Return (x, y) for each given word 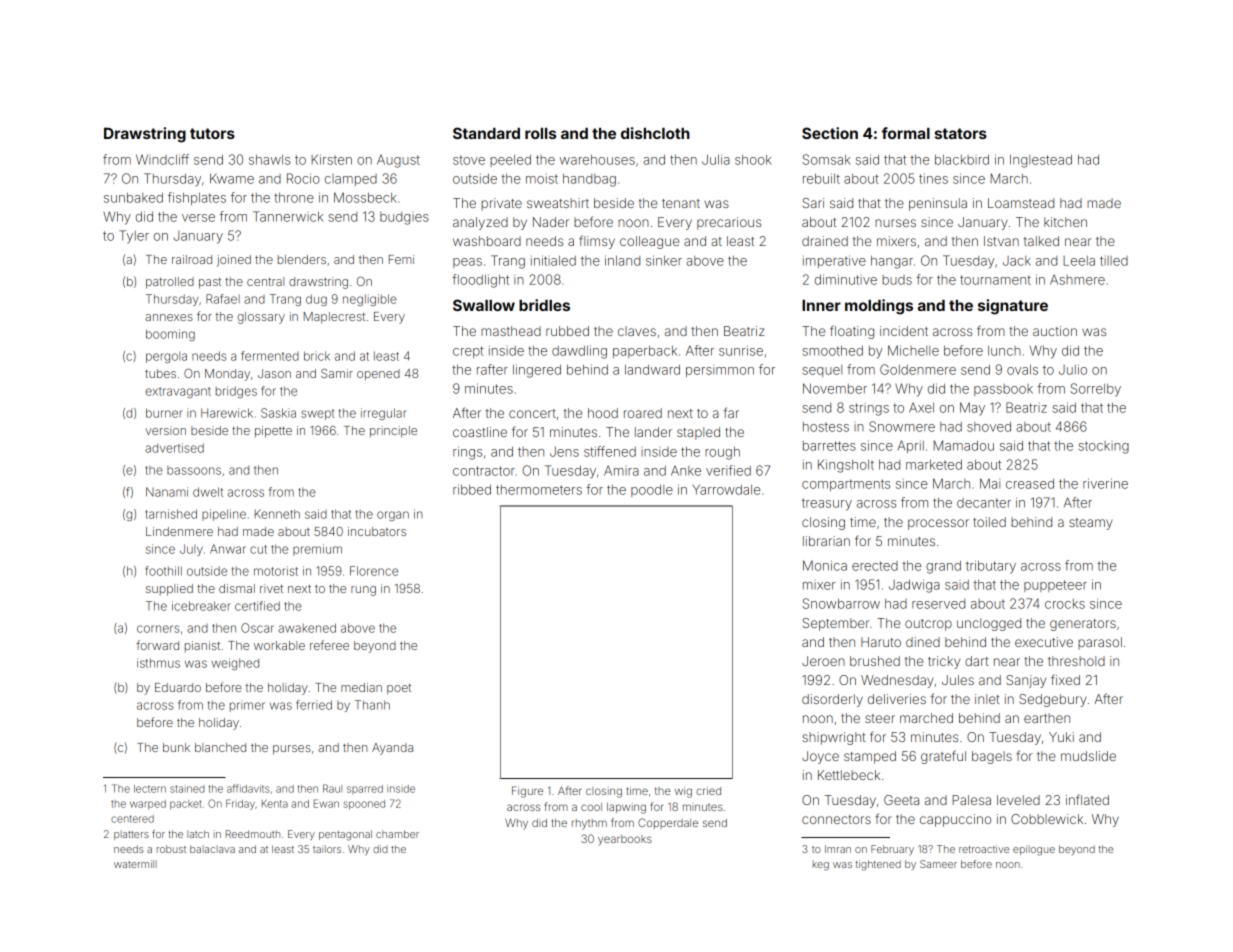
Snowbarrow (841, 603)
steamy (1091, 524)
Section (830, 133)
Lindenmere (179, 531)
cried (708, 791)
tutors (212, 133)
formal (906, 133)
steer (880, 718)
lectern (150, 789)
